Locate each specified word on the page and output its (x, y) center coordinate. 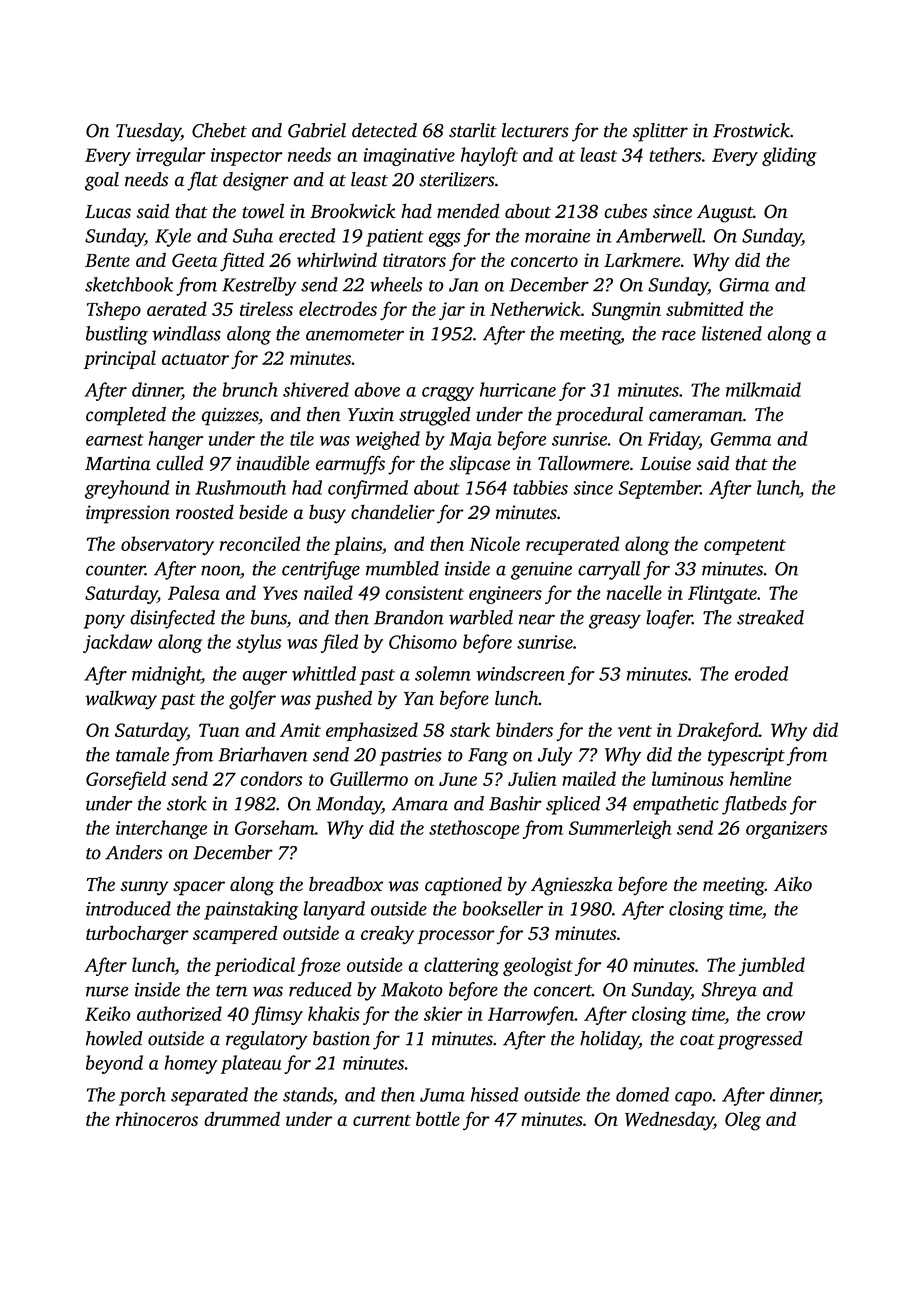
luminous (688, 778)
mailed (589, 778)
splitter (660, 132)
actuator (195, 359)
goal (102, 181)
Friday (673, 440)
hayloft (489, 156)
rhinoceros (157, 1118)
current (382, 1120)
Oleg (743, 1121)
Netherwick (535, 308)
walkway (121, 700)
